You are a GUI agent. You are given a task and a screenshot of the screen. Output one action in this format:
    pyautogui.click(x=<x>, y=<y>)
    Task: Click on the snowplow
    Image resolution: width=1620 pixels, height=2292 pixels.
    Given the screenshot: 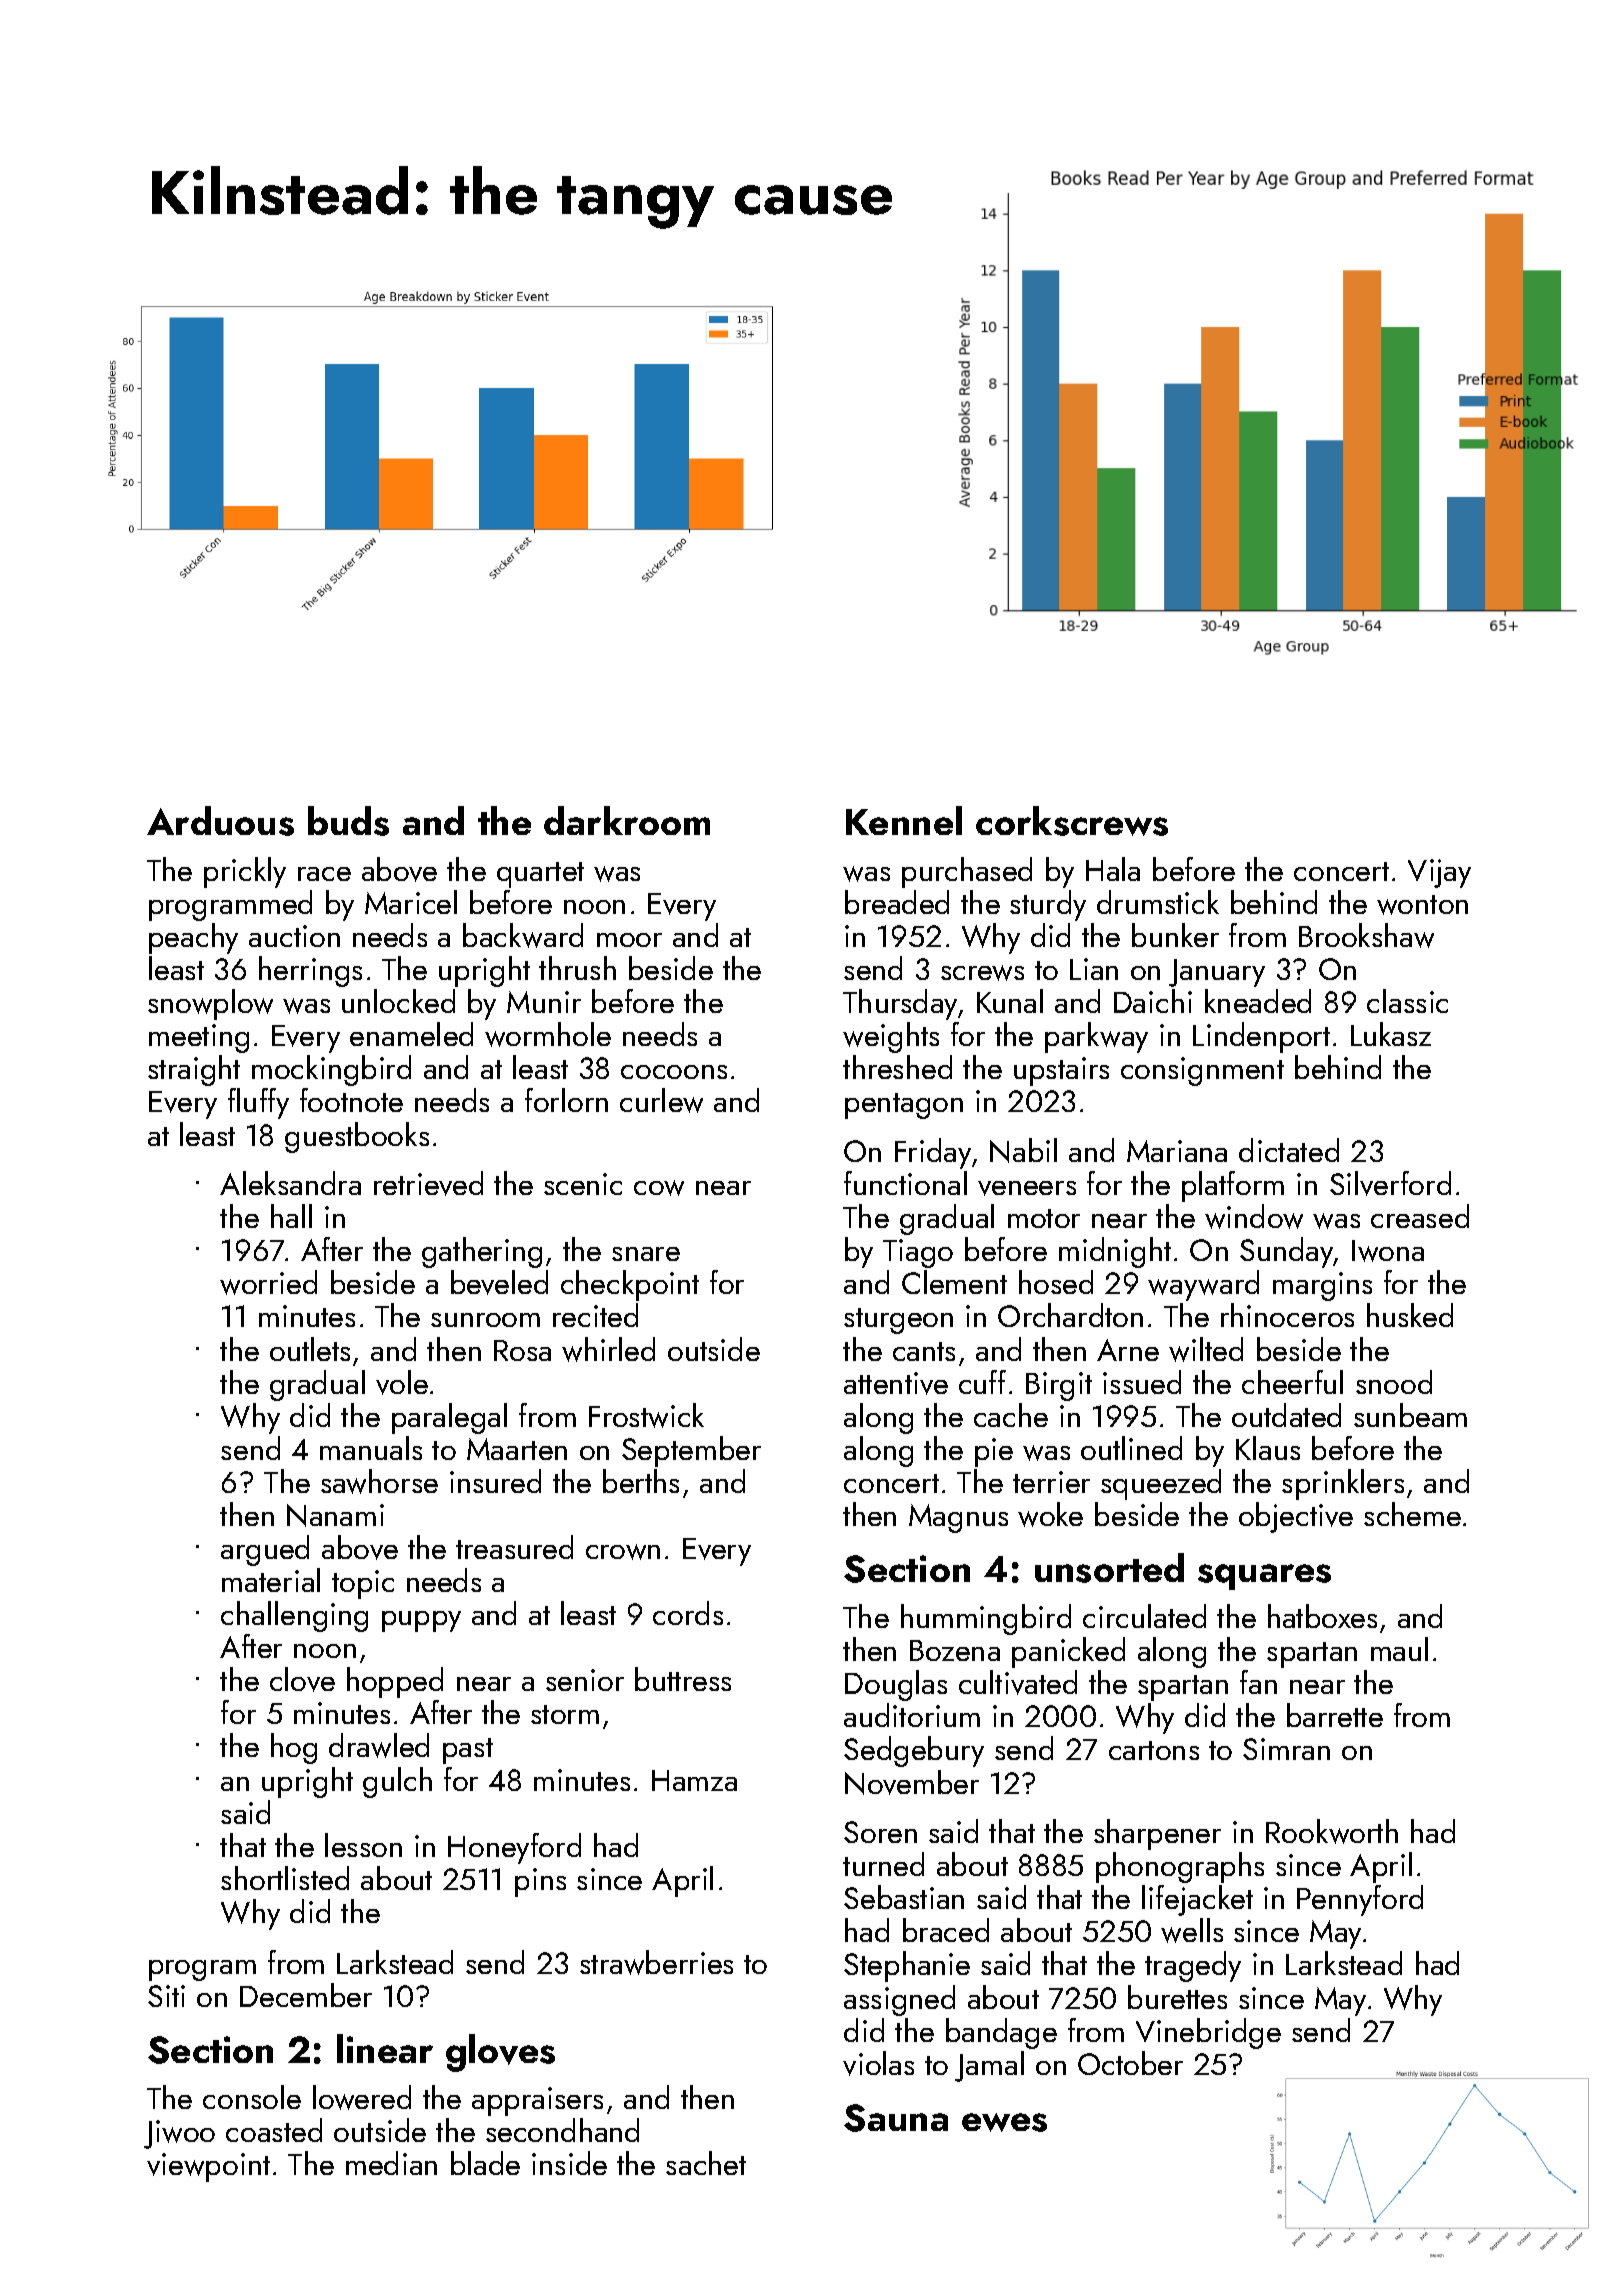 What is the action you would take?
    pyautogui.click(x=210, y=1004)
